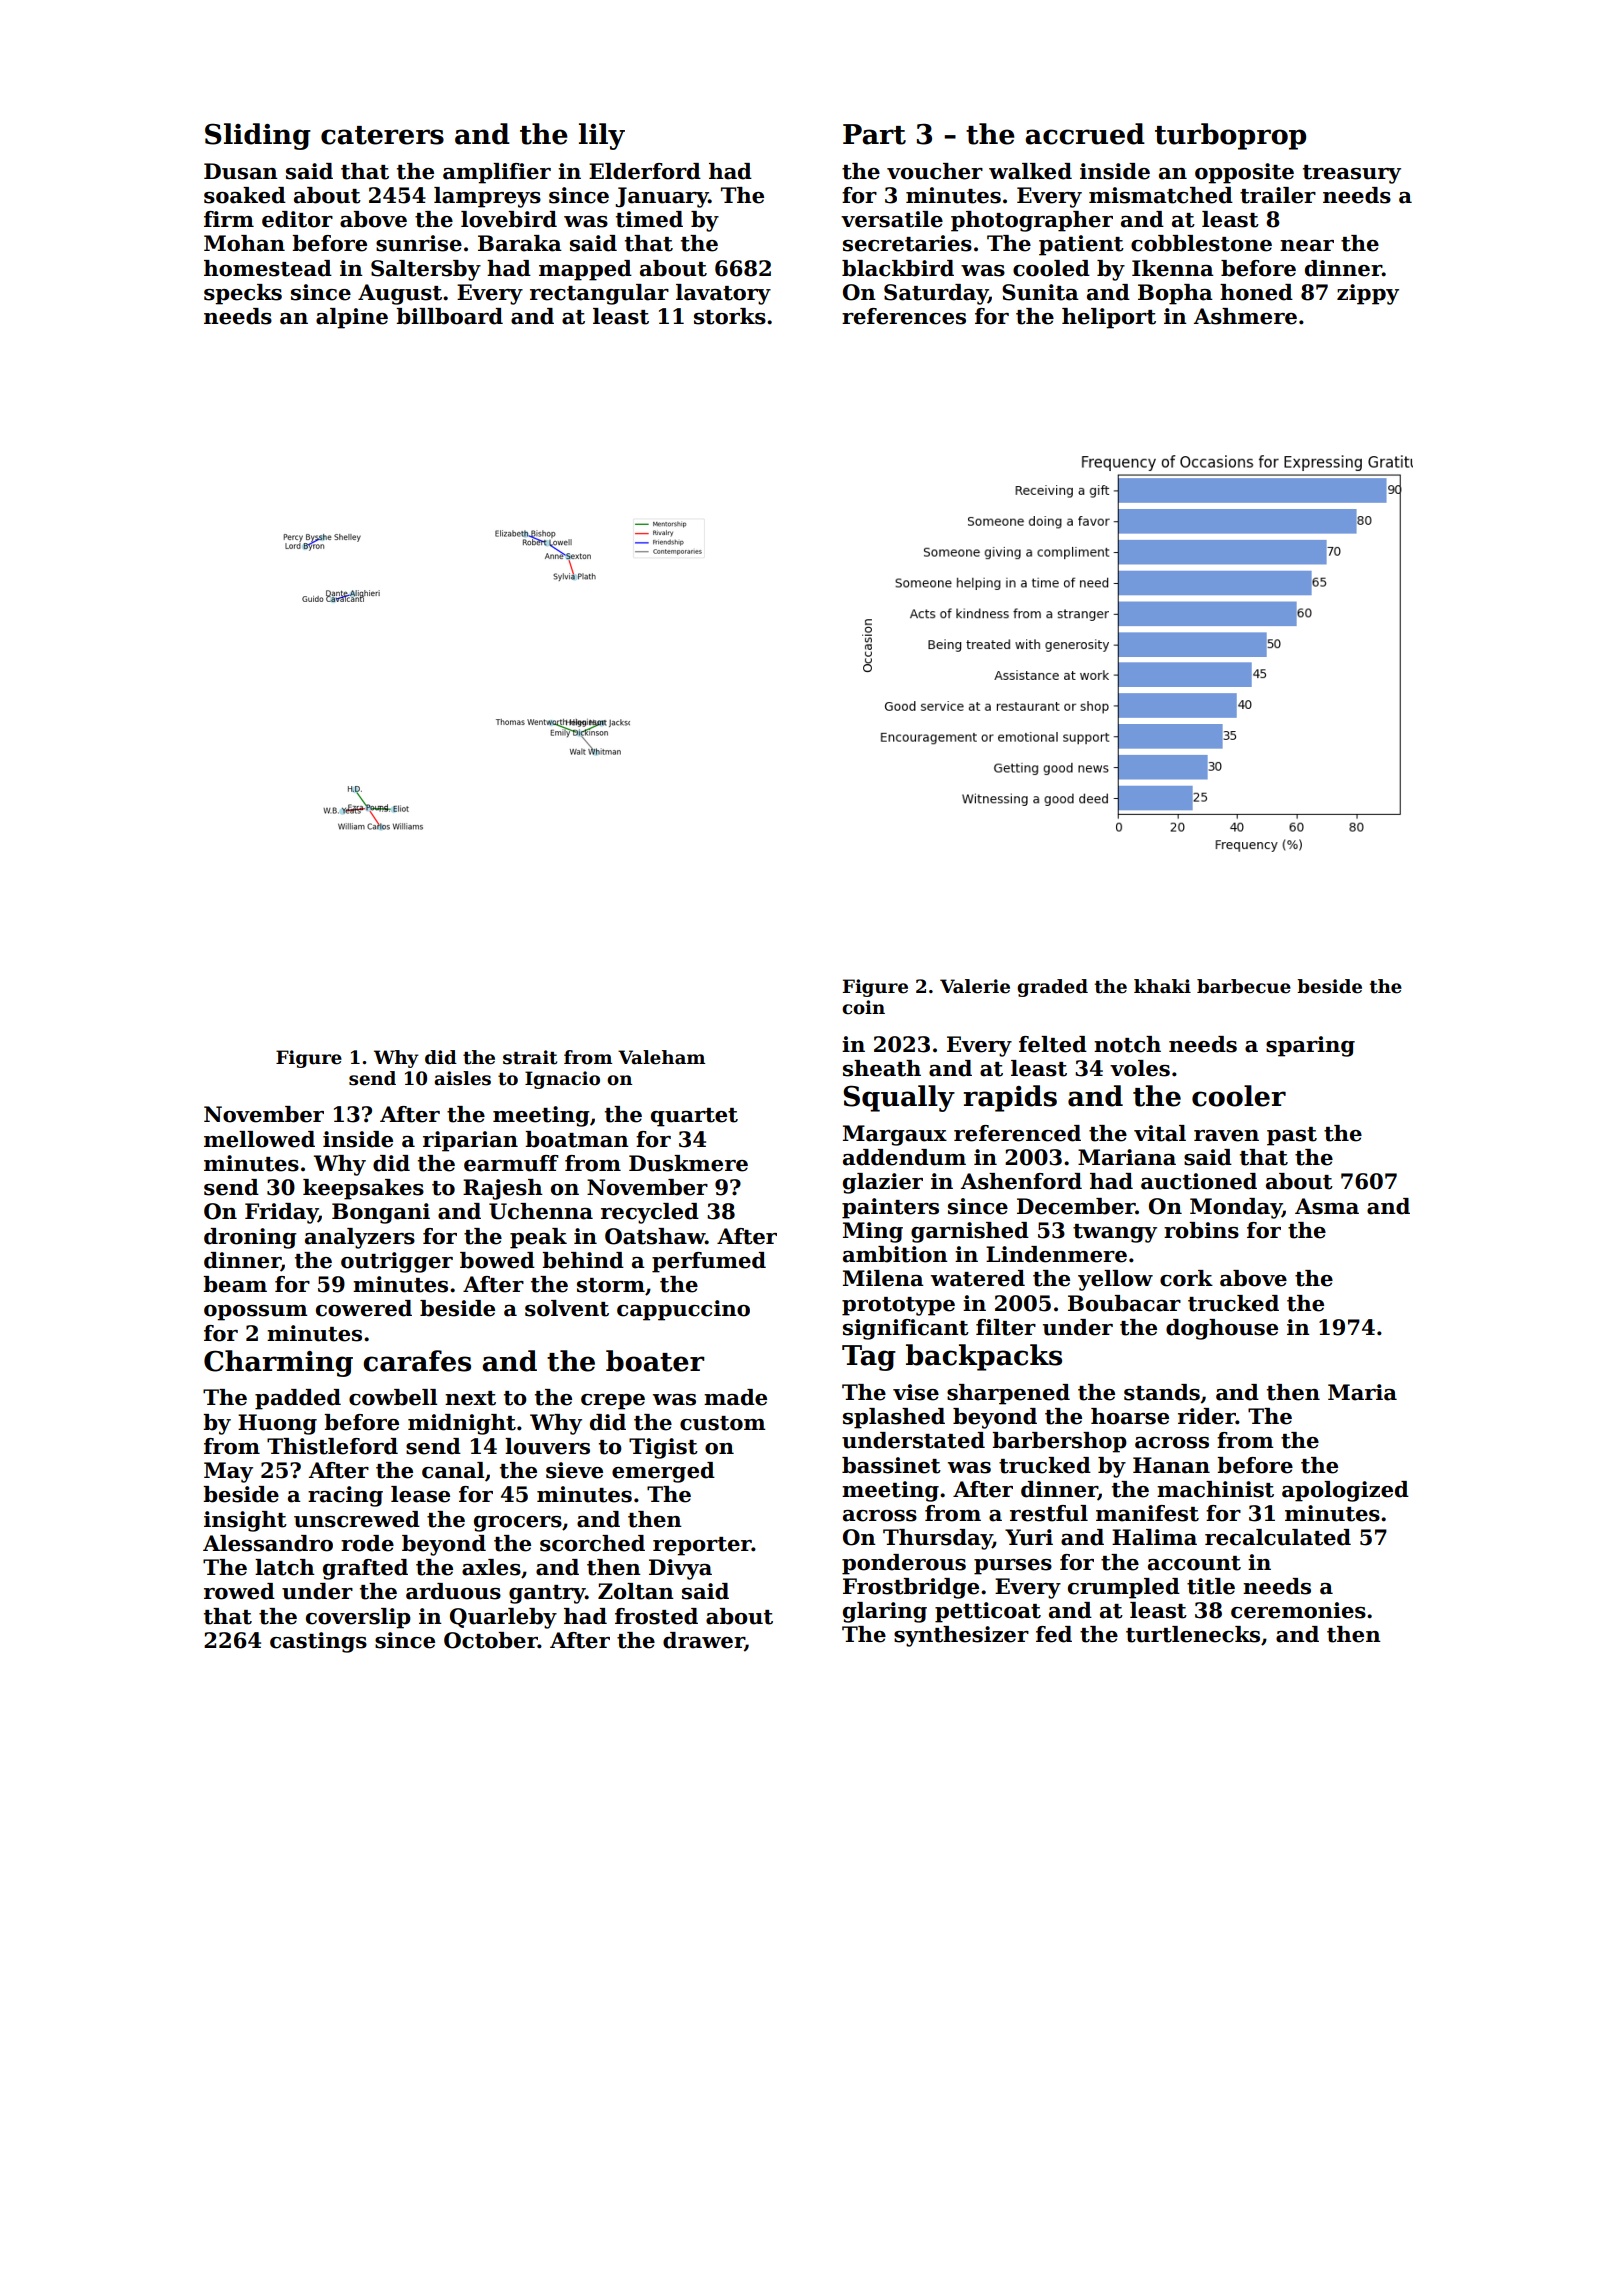 The image size is (1620, 2292). What do you see at coordinates (1244, 986) in the screenshot?
I see `barbecue` at bounding box center [1244, 986].
